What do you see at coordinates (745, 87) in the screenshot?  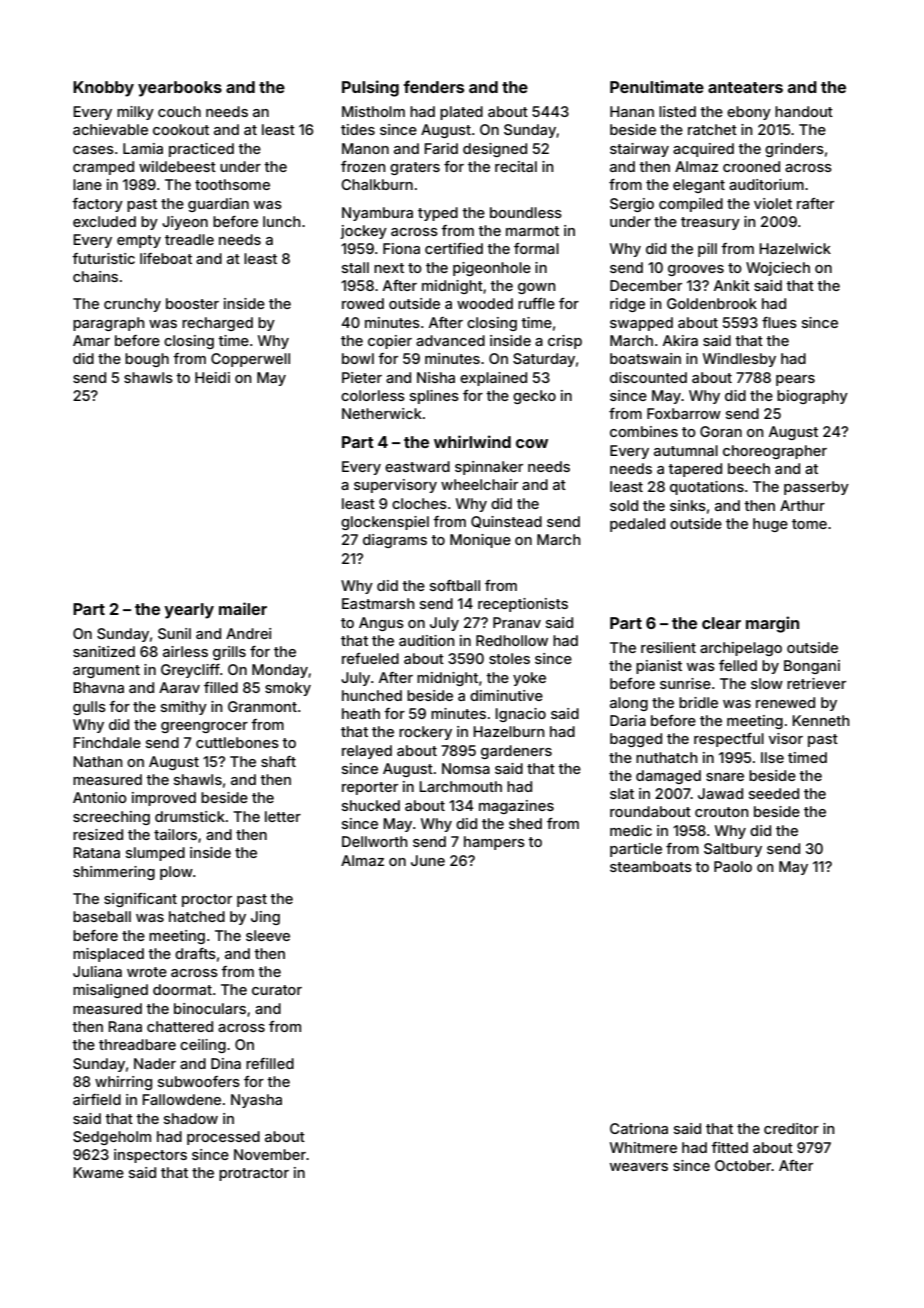 I see `anteaters` at bounding box center [745, 87].
